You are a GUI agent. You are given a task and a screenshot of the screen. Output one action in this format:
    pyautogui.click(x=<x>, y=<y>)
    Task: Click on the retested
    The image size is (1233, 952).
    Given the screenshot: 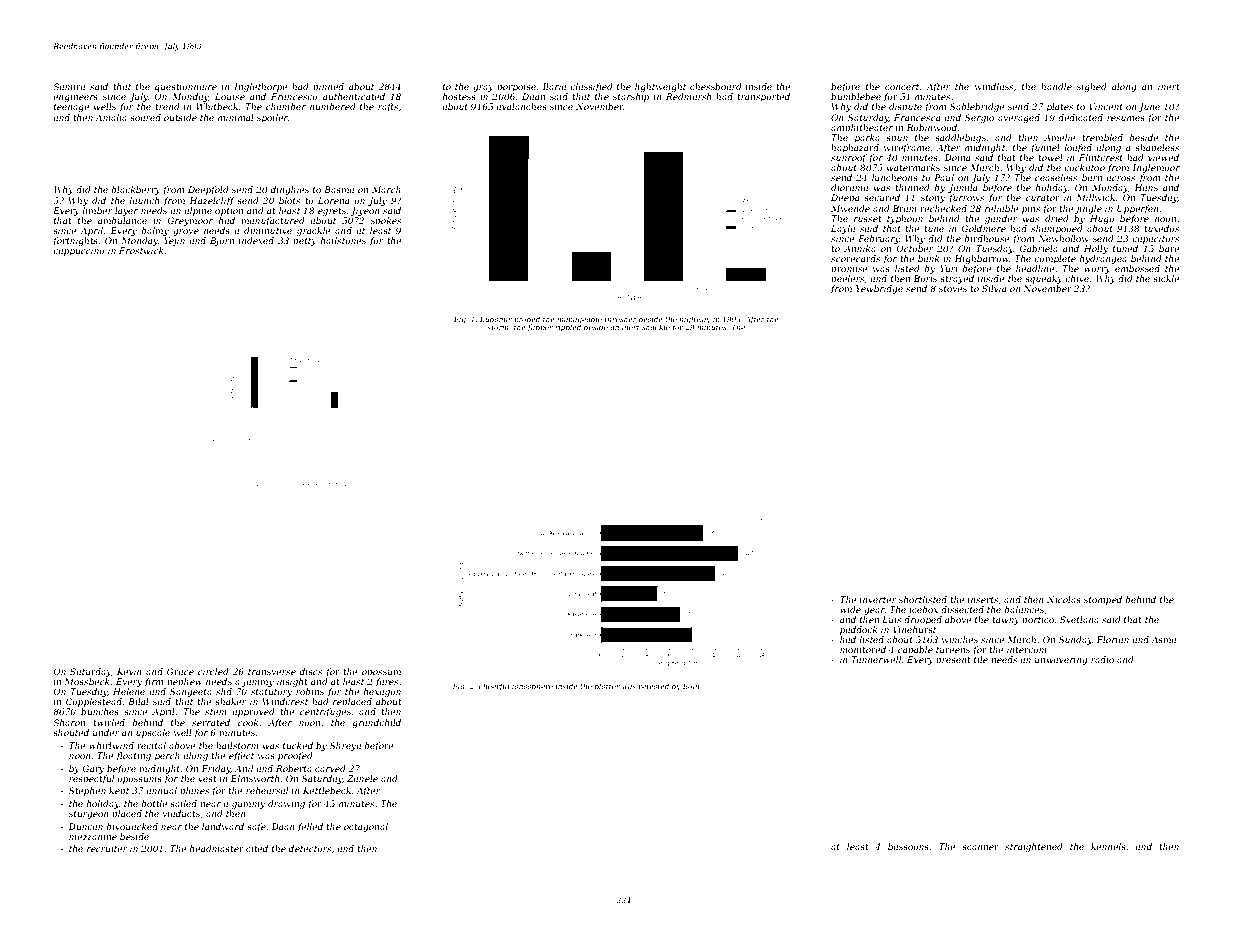 What is the action you would take?
    pyautogui.click(x=654, y=686)
